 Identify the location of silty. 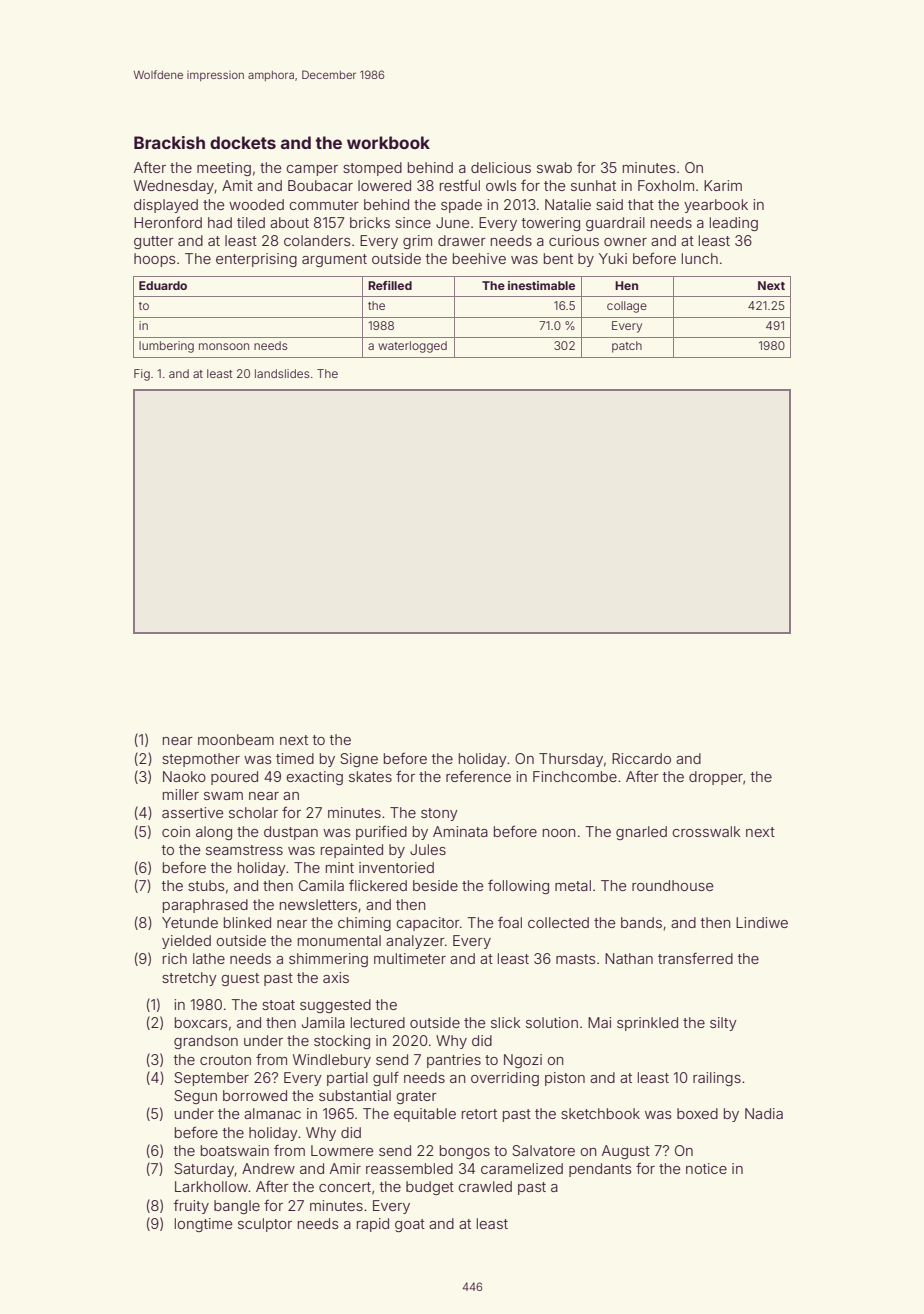
(723, 1024).
